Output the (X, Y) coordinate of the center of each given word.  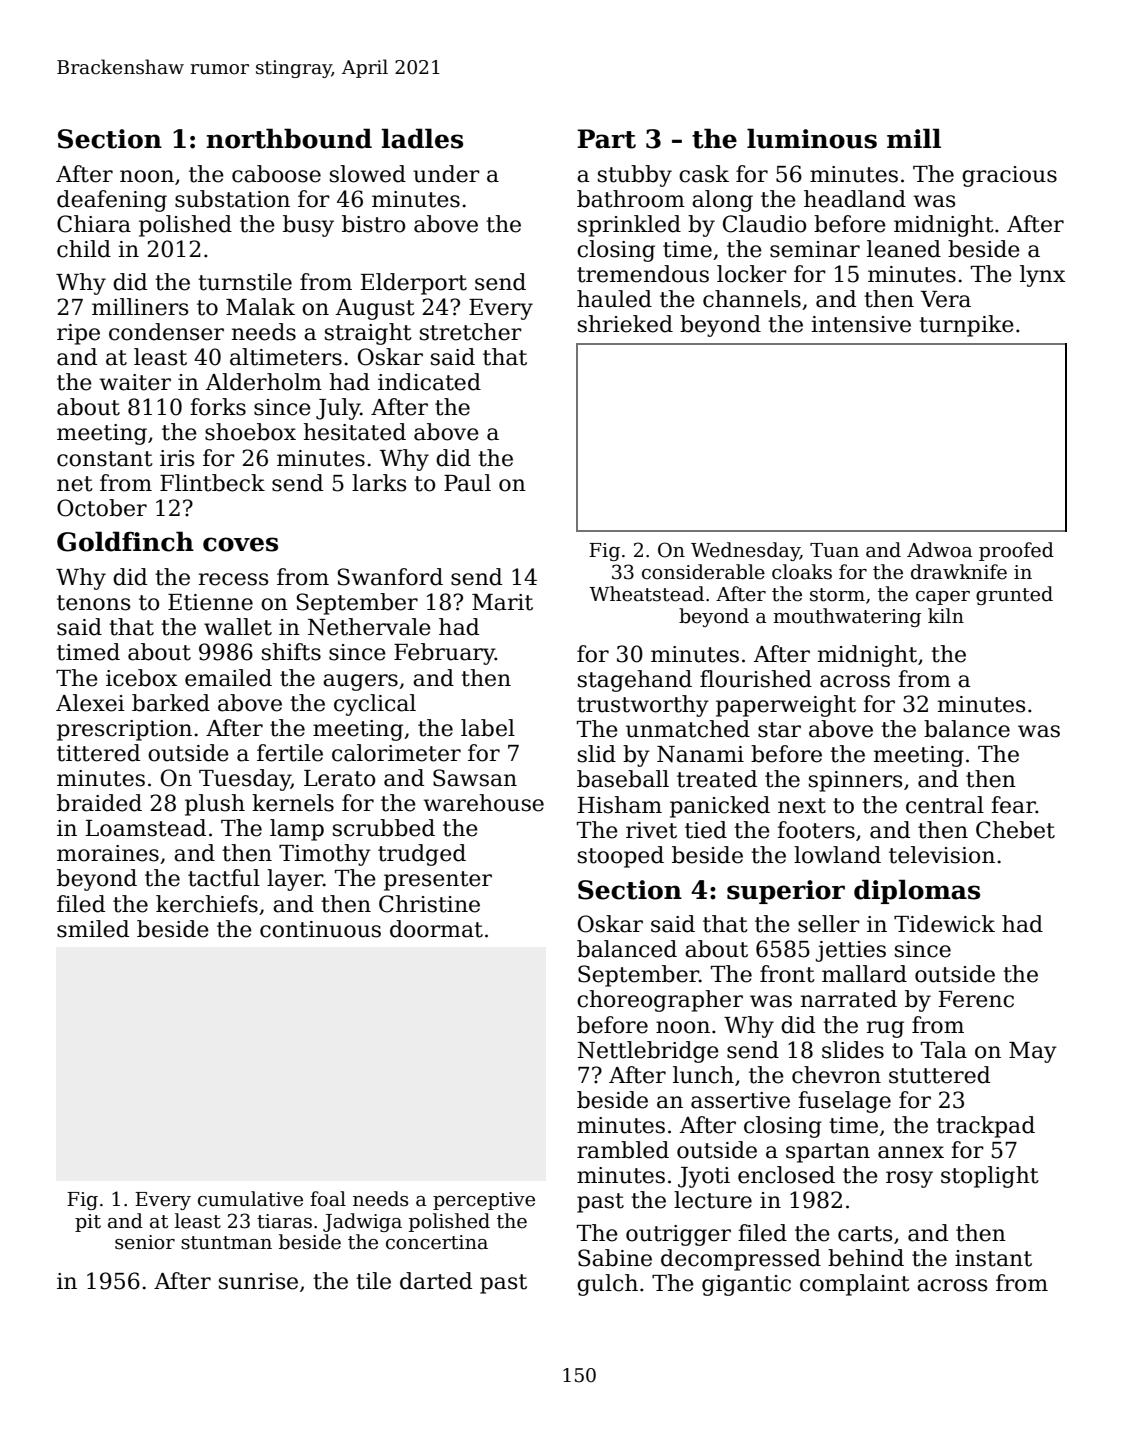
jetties (851, 951)
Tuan (834, 550)
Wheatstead (646, 594)
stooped (621, 857)
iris (177, 458)
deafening (112, 201)
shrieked (625, 324)
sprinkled (629, 226)
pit (88, 1223)
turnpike (966, 326)
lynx (1043, 276)
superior (786, 892)
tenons (93, 603)
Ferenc (976, 999)
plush (215, 805)
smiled (93, 929)
